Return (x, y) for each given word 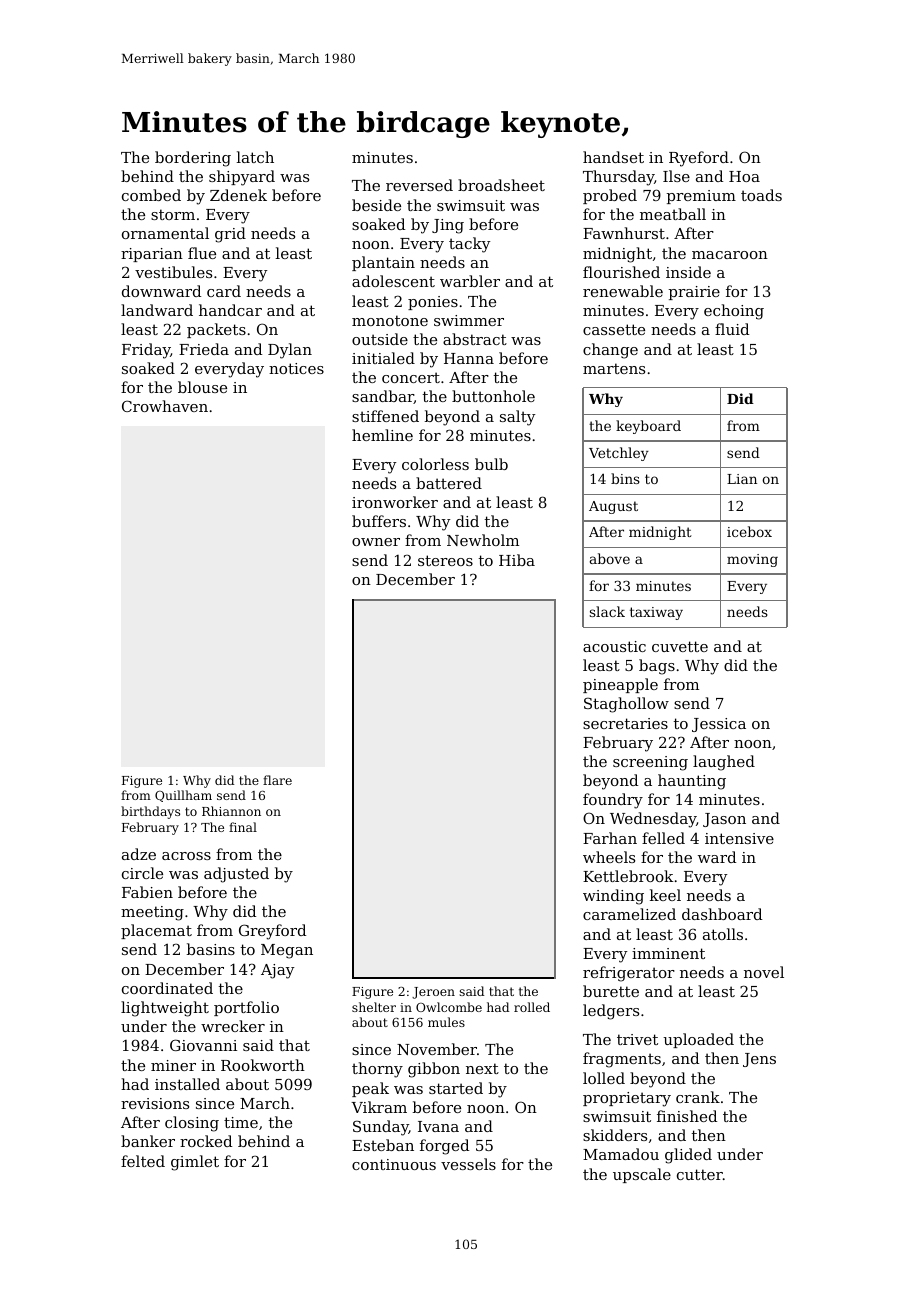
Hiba (517, 560)
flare (277, 780)
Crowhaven (165, 406)
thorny (377, 1070)
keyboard (648, 427)
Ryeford (699, 159)
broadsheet (501, 185)
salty (517, 418)
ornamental (165, 233)
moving (752, 560)
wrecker (233, 1026)
